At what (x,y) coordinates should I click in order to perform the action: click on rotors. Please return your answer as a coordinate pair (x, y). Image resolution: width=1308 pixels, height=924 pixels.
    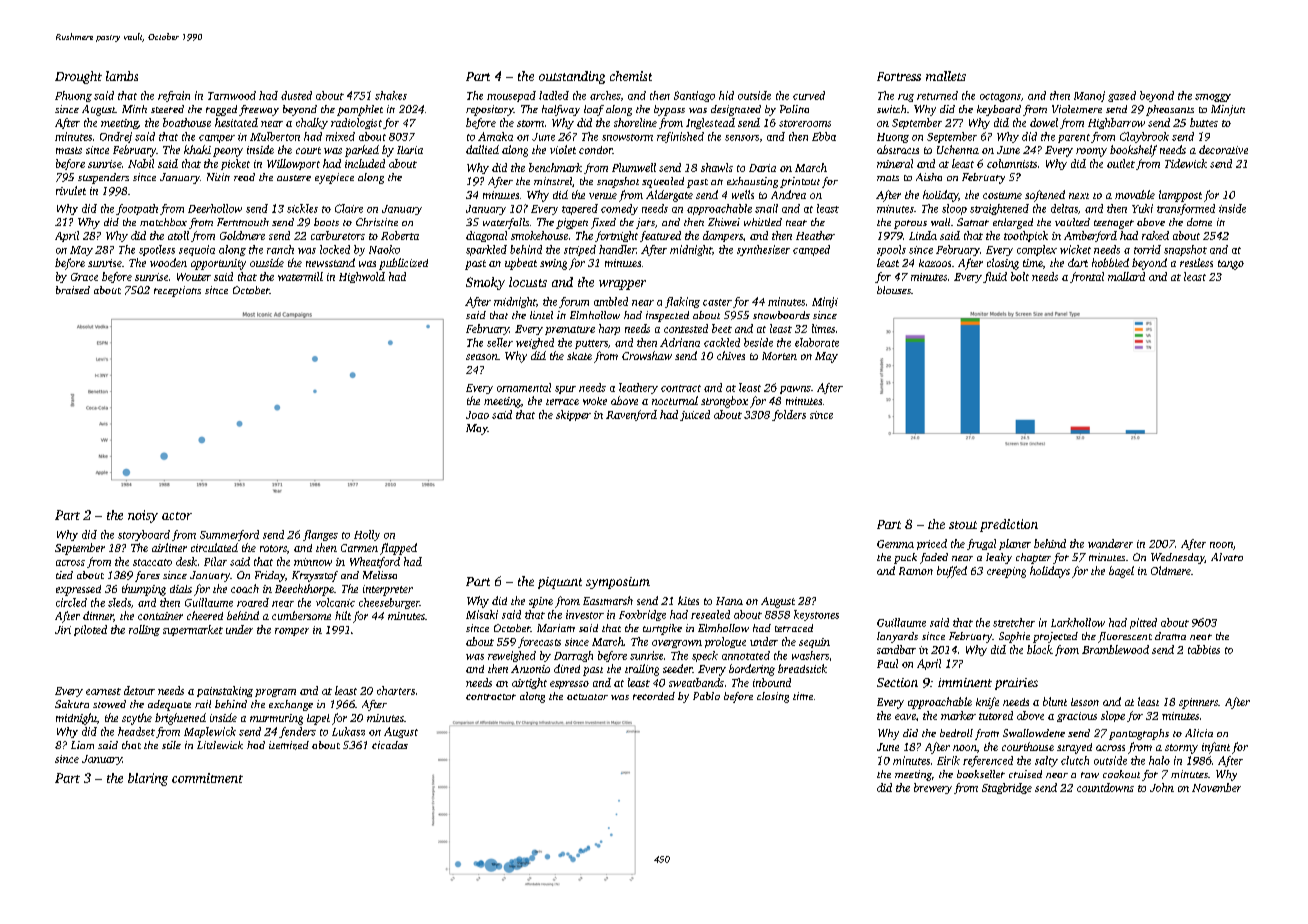
    Looking at the image, I should click on (273, 548).
